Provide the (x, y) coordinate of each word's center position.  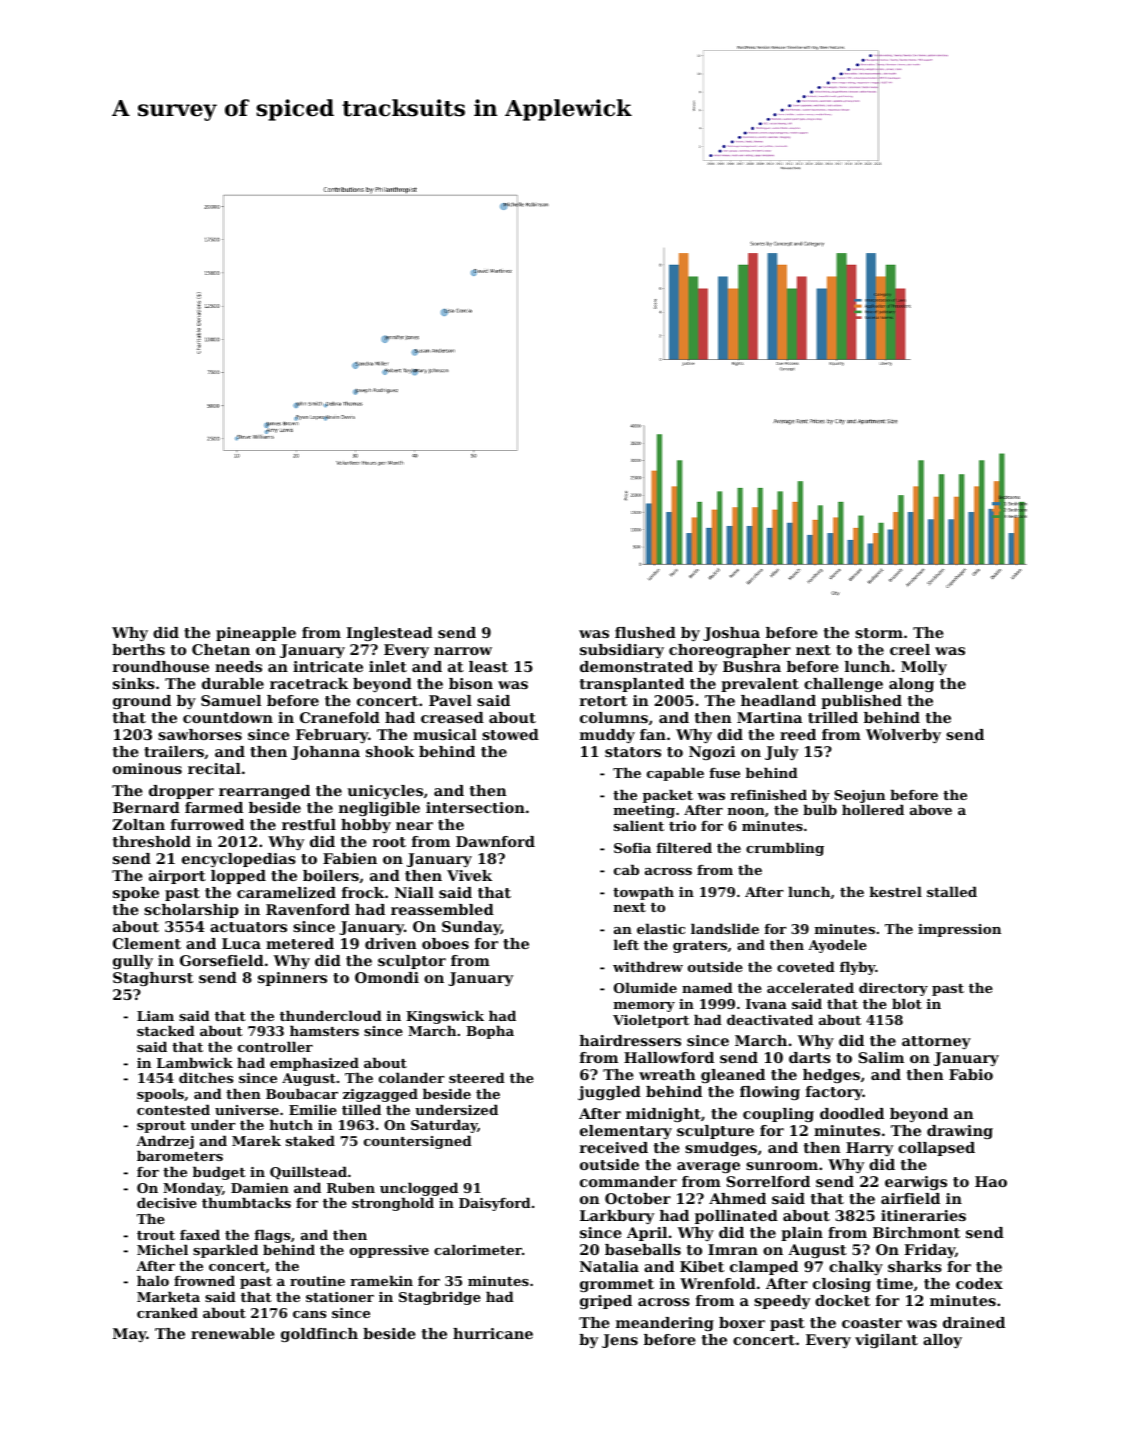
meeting (644, 811)
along (911, 685)
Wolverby (903, 736)
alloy (942, 1341)
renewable (233, 1333)
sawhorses (200, 734)
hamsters (324, 1031)
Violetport (651, 1021)
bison (471, 683)
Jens (620, 1341)
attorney (936, 1042)
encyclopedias (239, 860)
